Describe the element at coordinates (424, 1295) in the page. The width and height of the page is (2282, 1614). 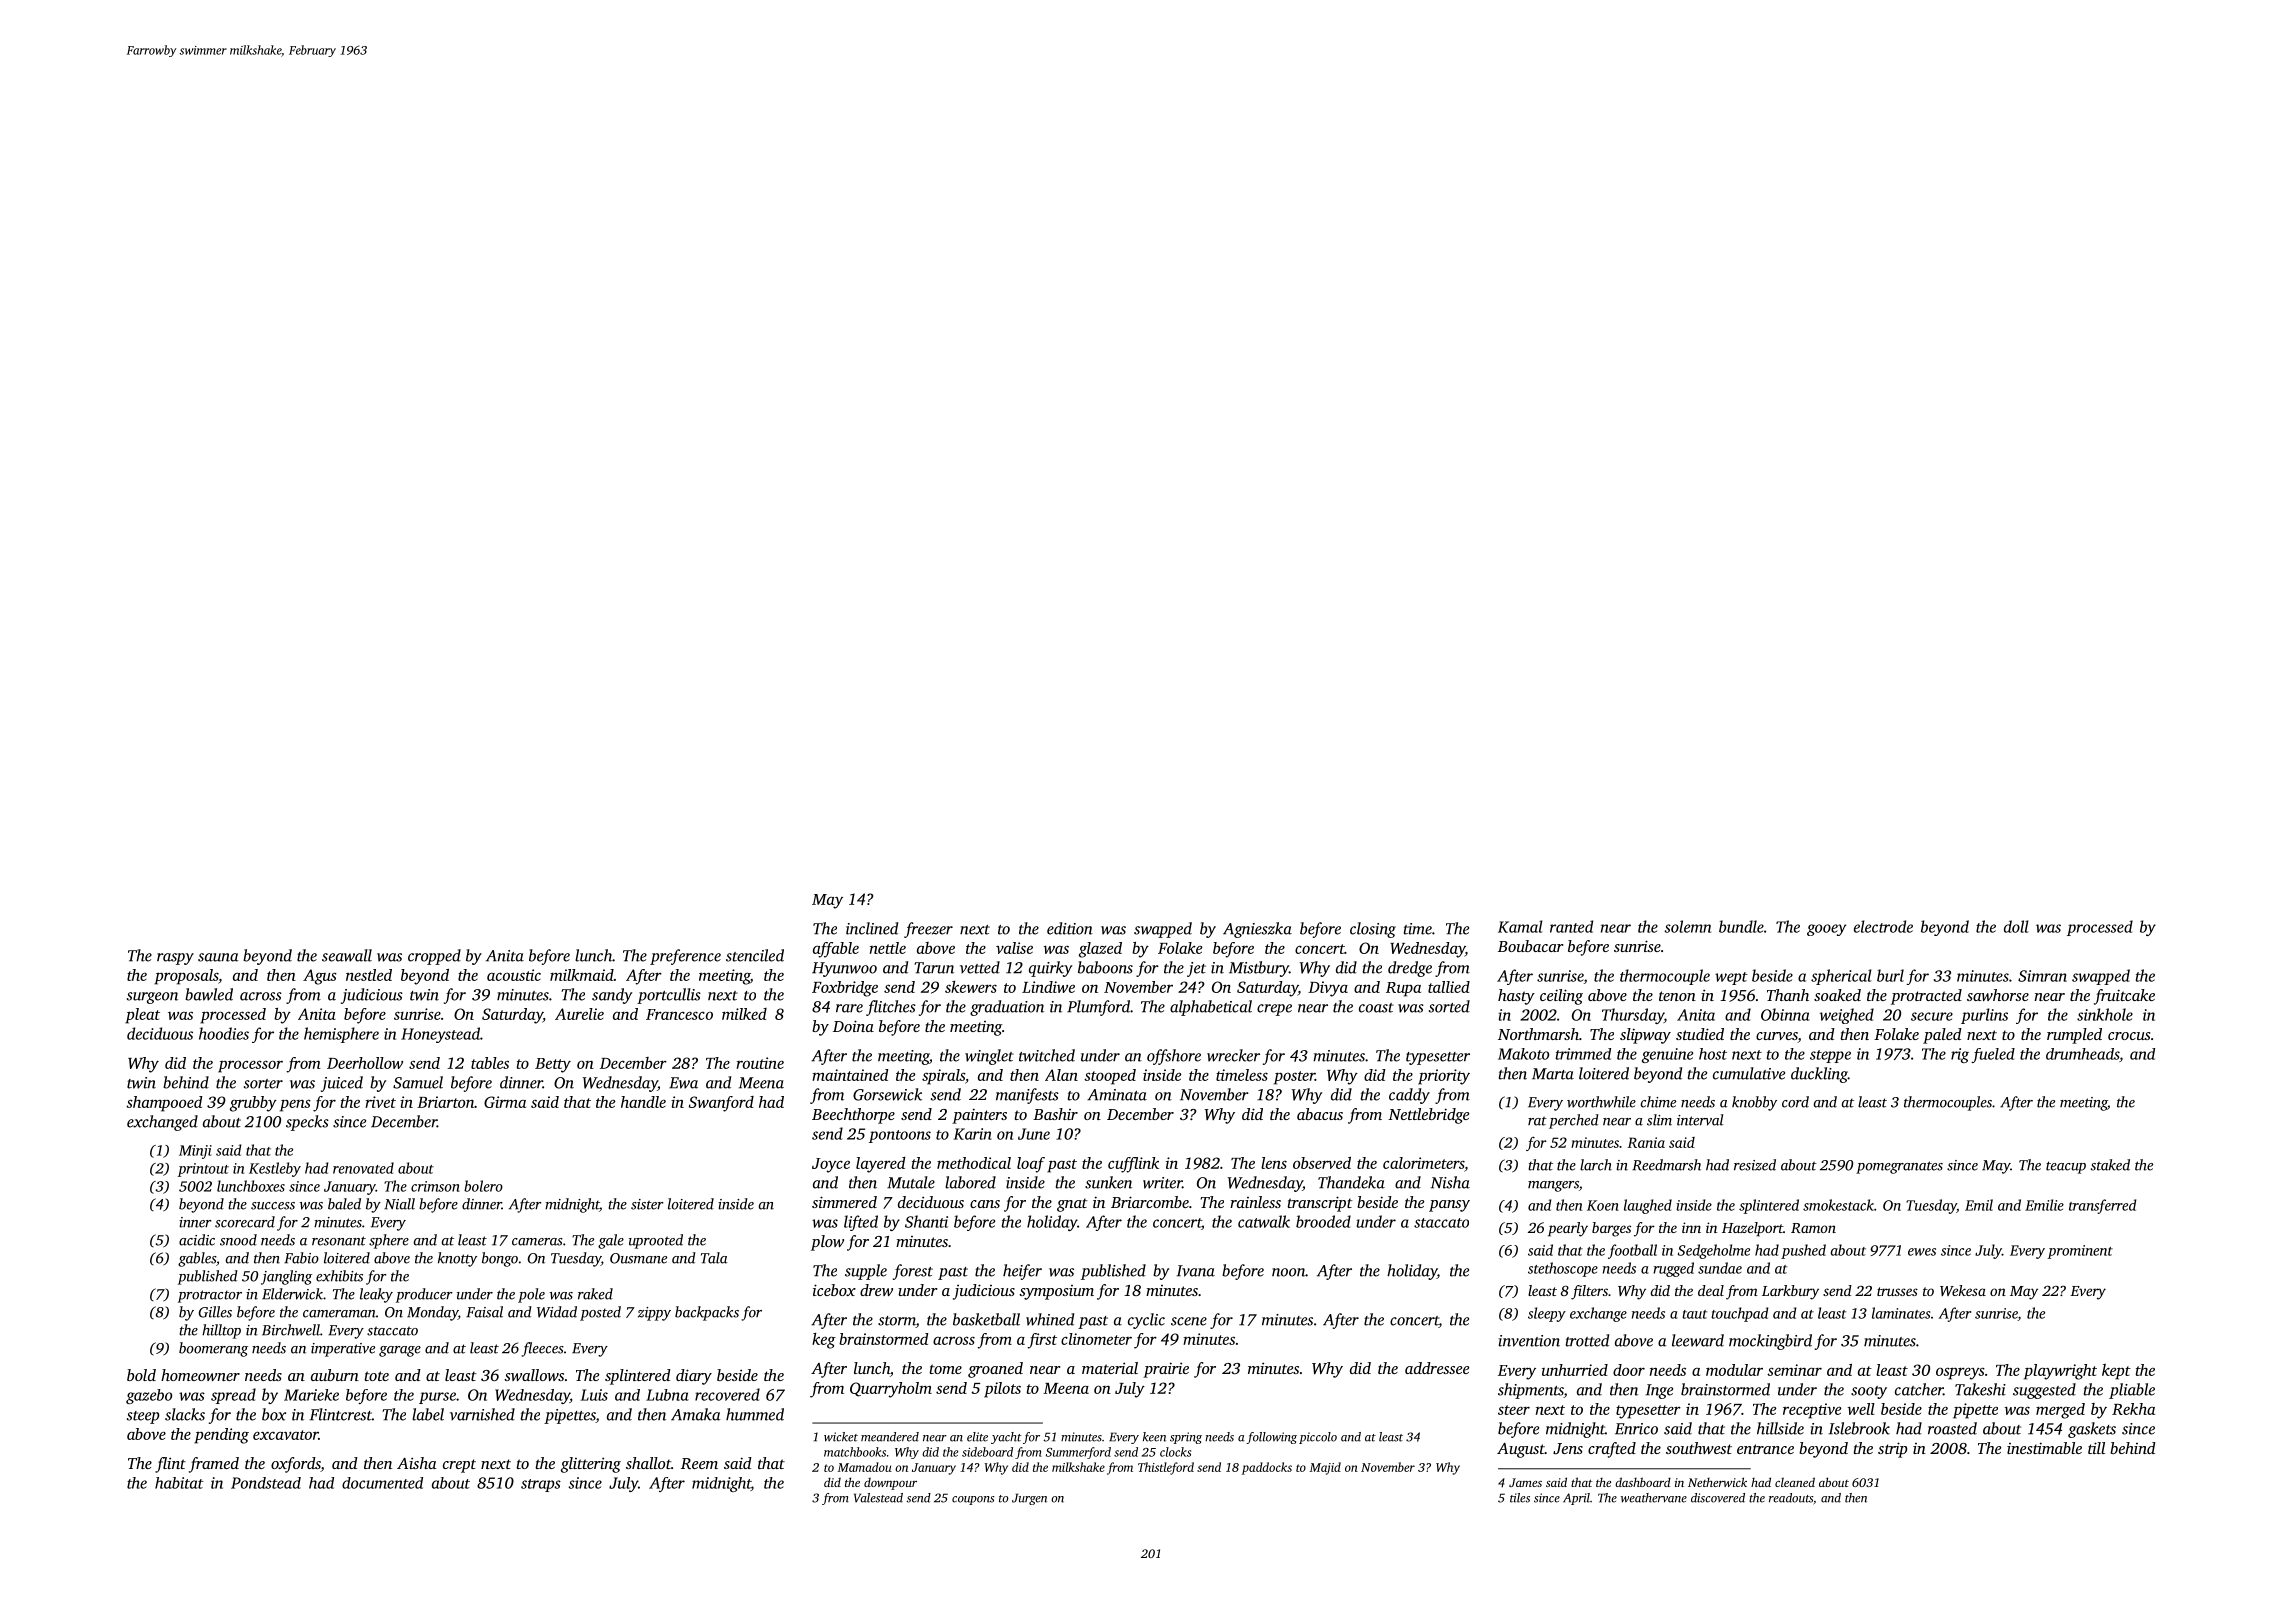
I see `producer` at that location.
